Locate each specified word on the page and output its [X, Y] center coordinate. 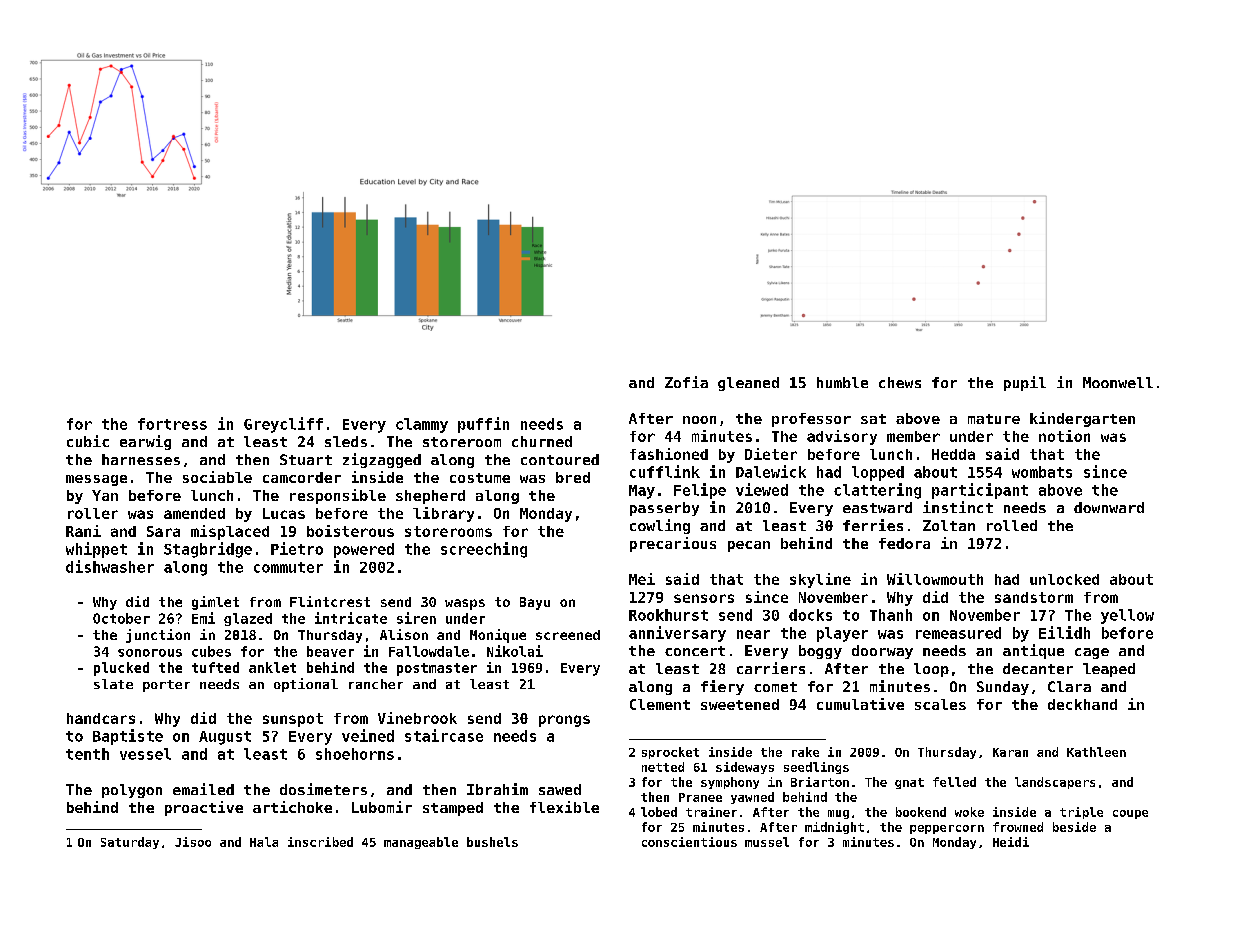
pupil [1025, 383]
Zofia [686, 382]
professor [811, 420]
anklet [272, 667]
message [96, 480]
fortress [172, 424]
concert [695, 651]
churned [542, 441]
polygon [132, 791]
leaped [1109, 670]
